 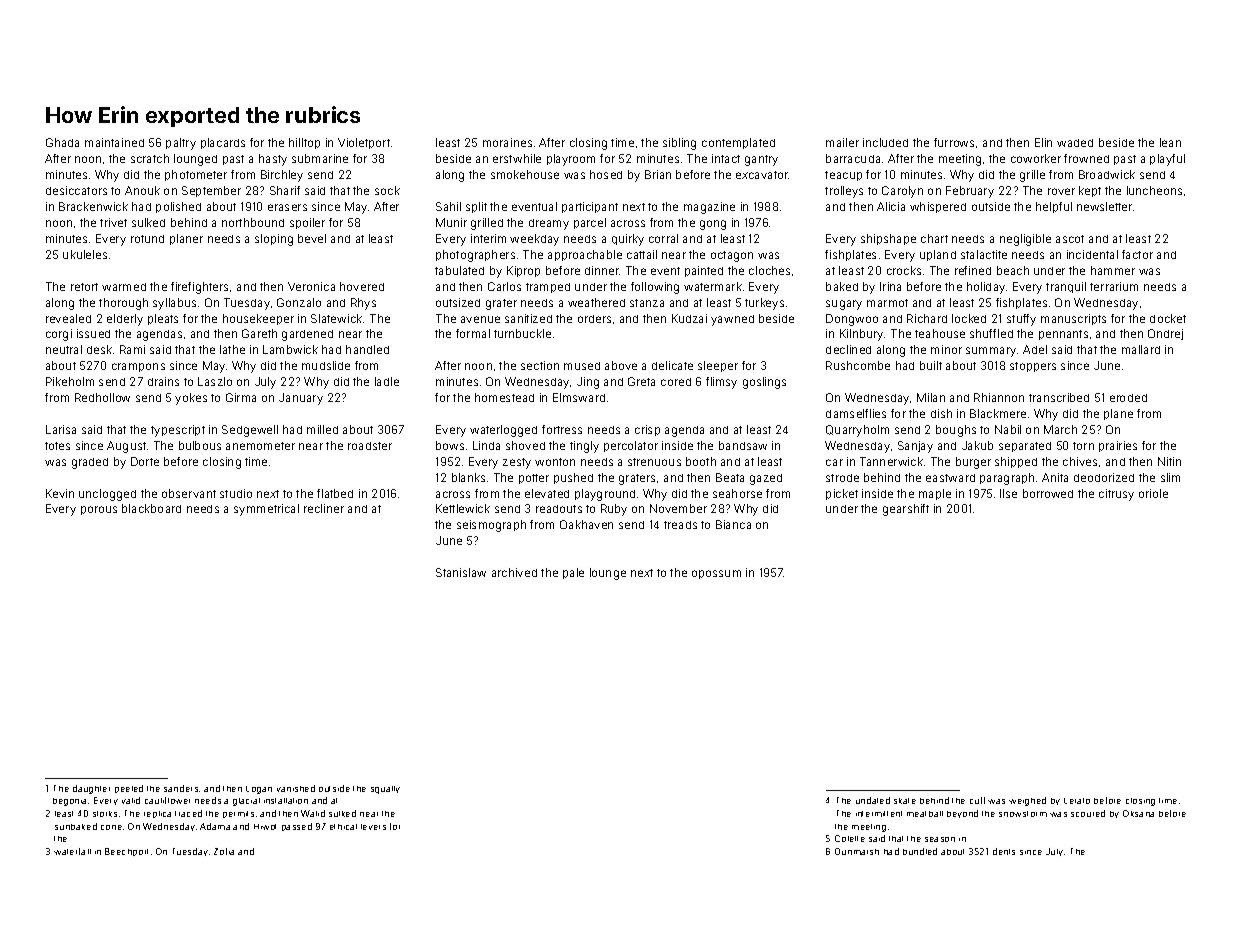 What do you see at coordinates (507, 142) in the screenshot?
I see `moraines` at bounding box center [507, 142].
